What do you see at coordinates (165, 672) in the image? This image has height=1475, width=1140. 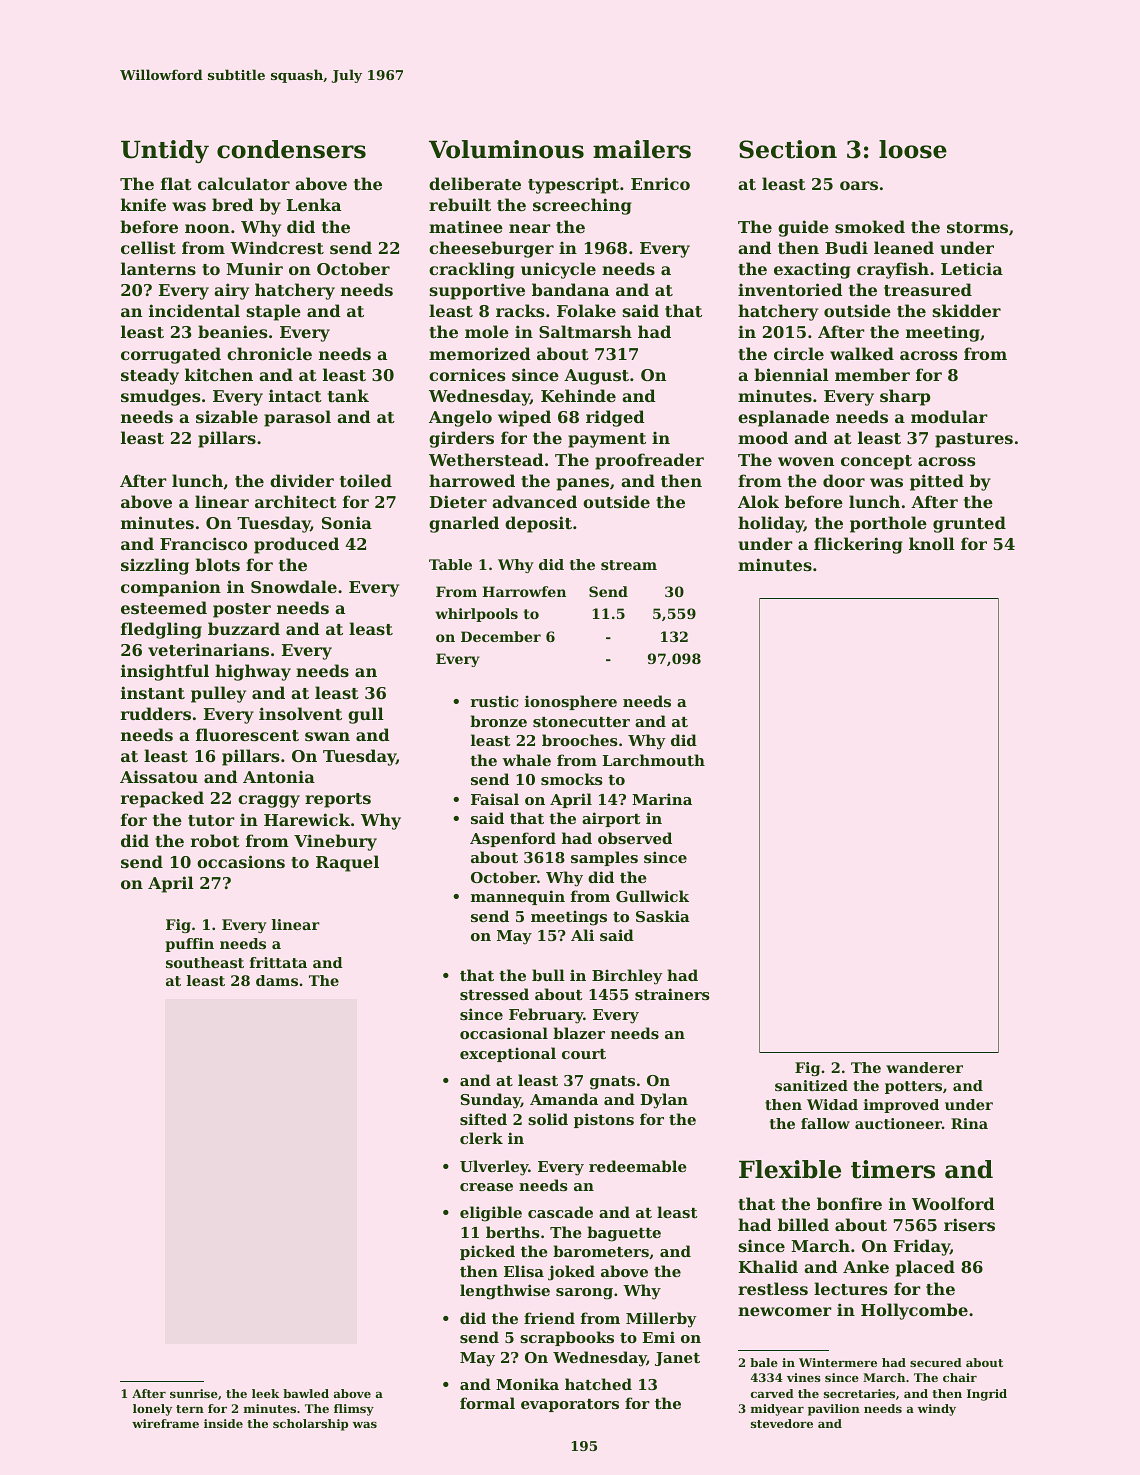 I see `insightful` at bounding box center [165, 672].
